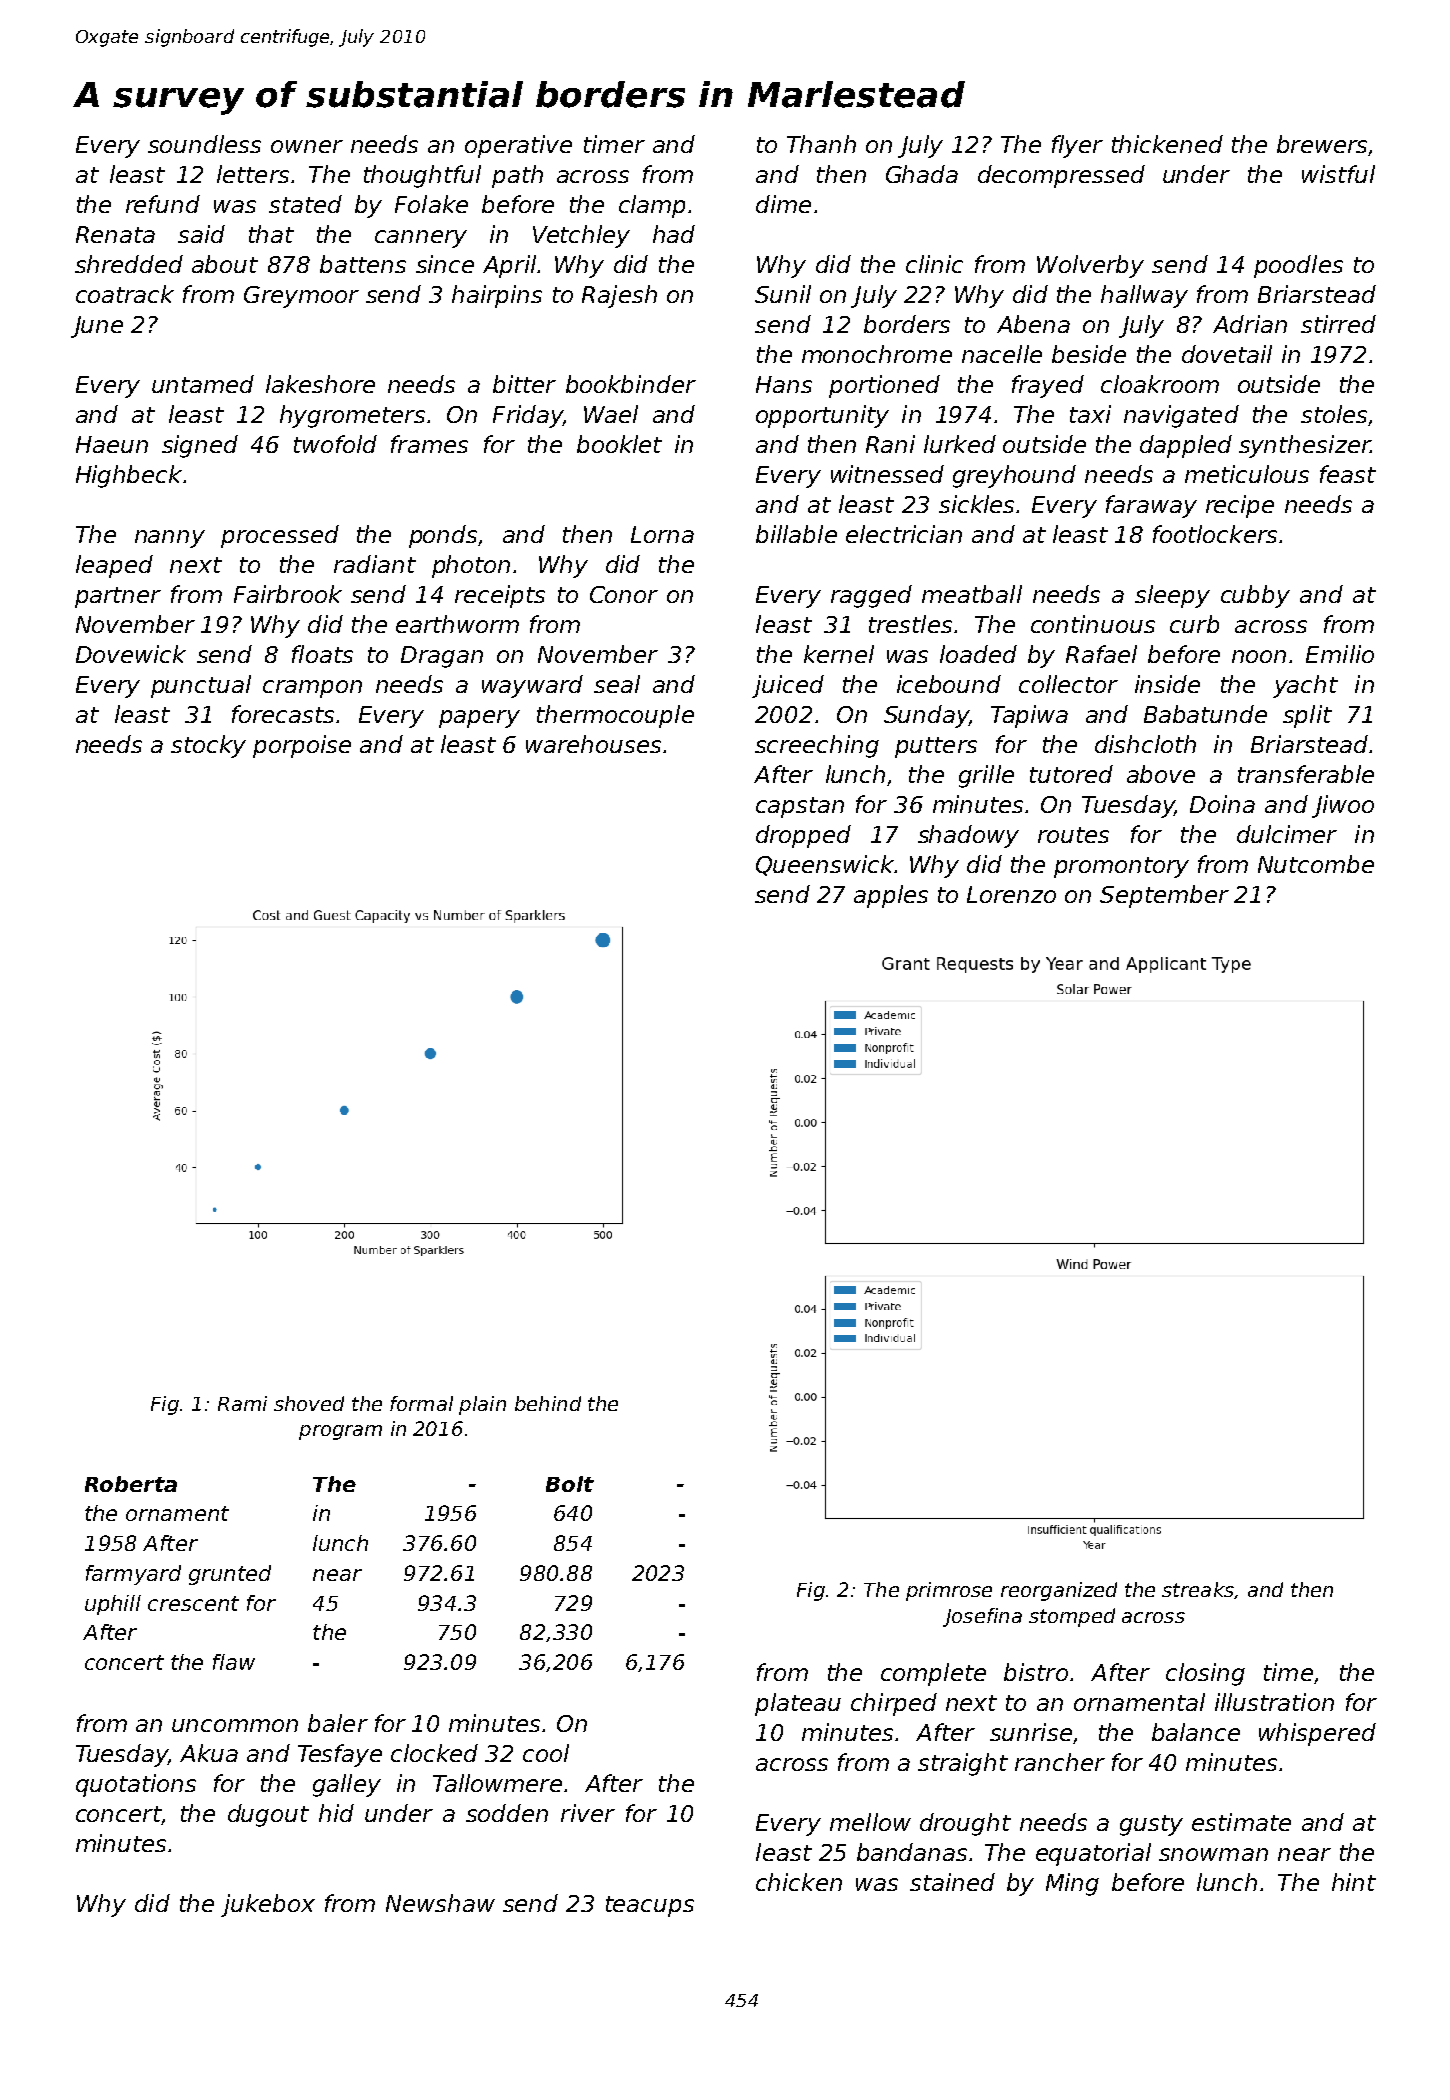  I want to click on owner, so click(307, 146).
